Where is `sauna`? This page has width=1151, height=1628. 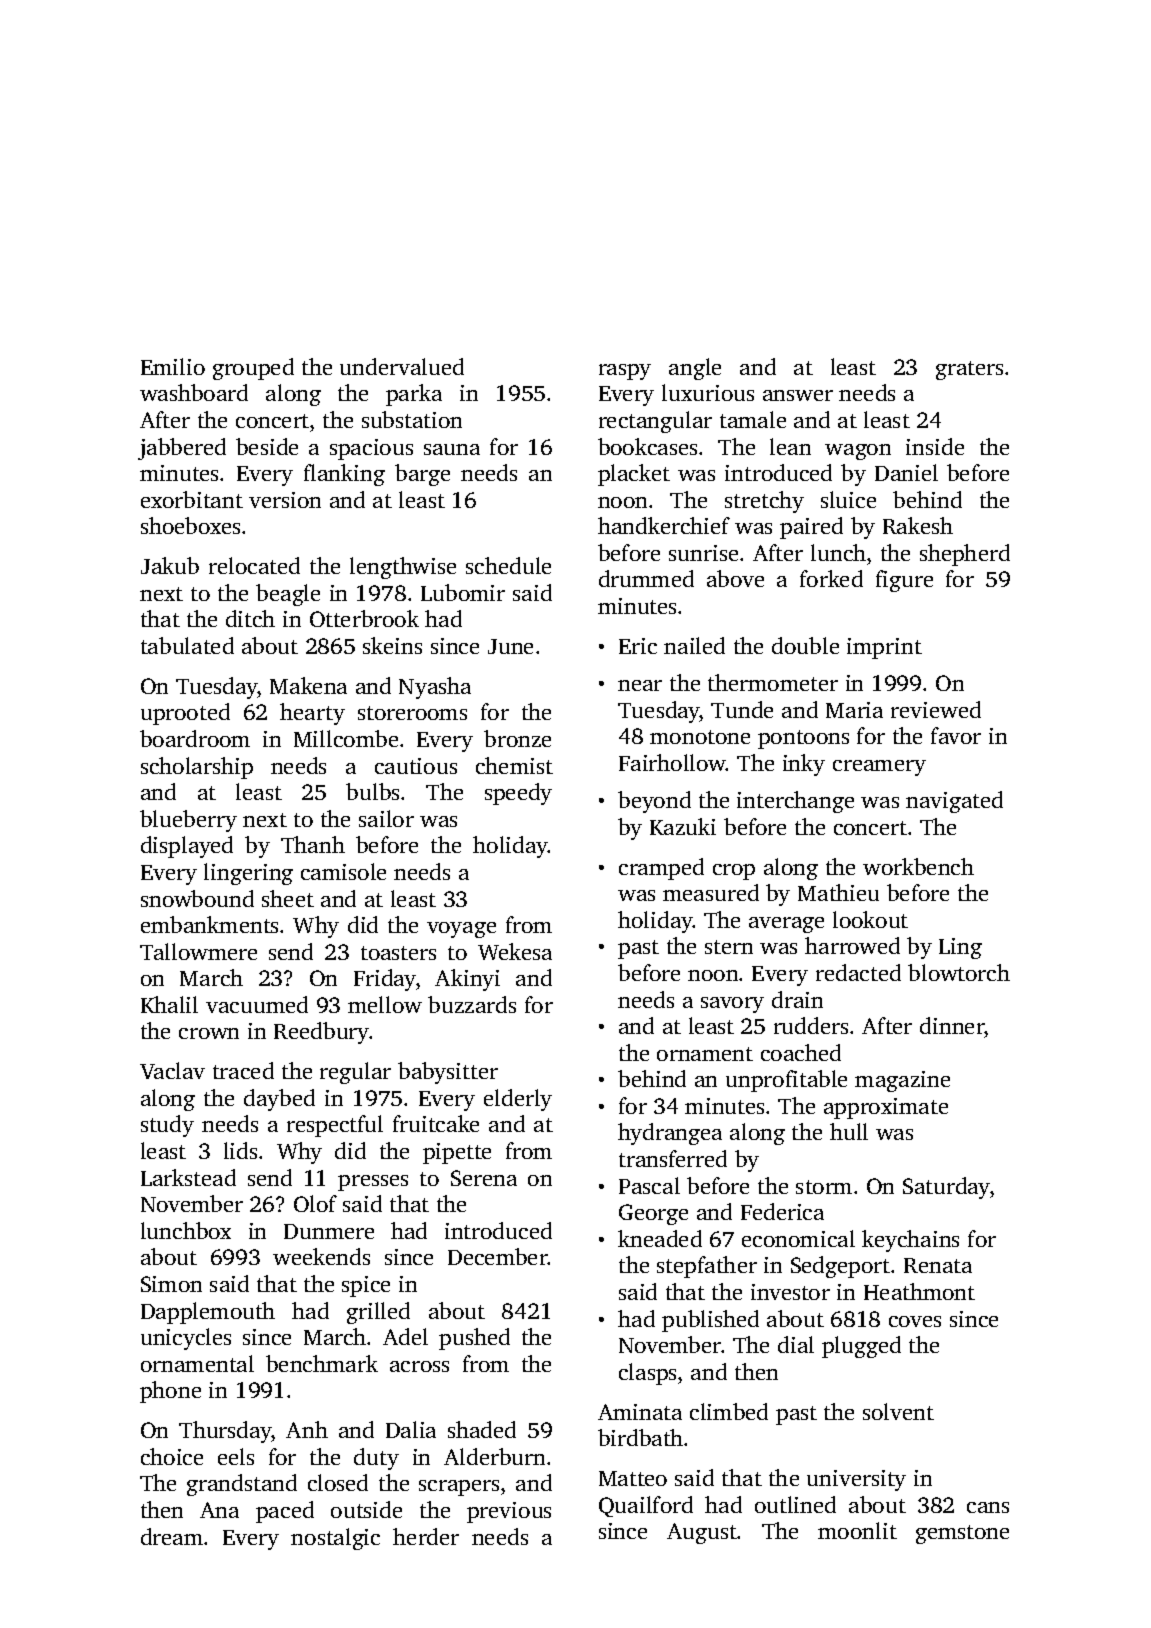
sauna is located at coordinates (452, 449).
